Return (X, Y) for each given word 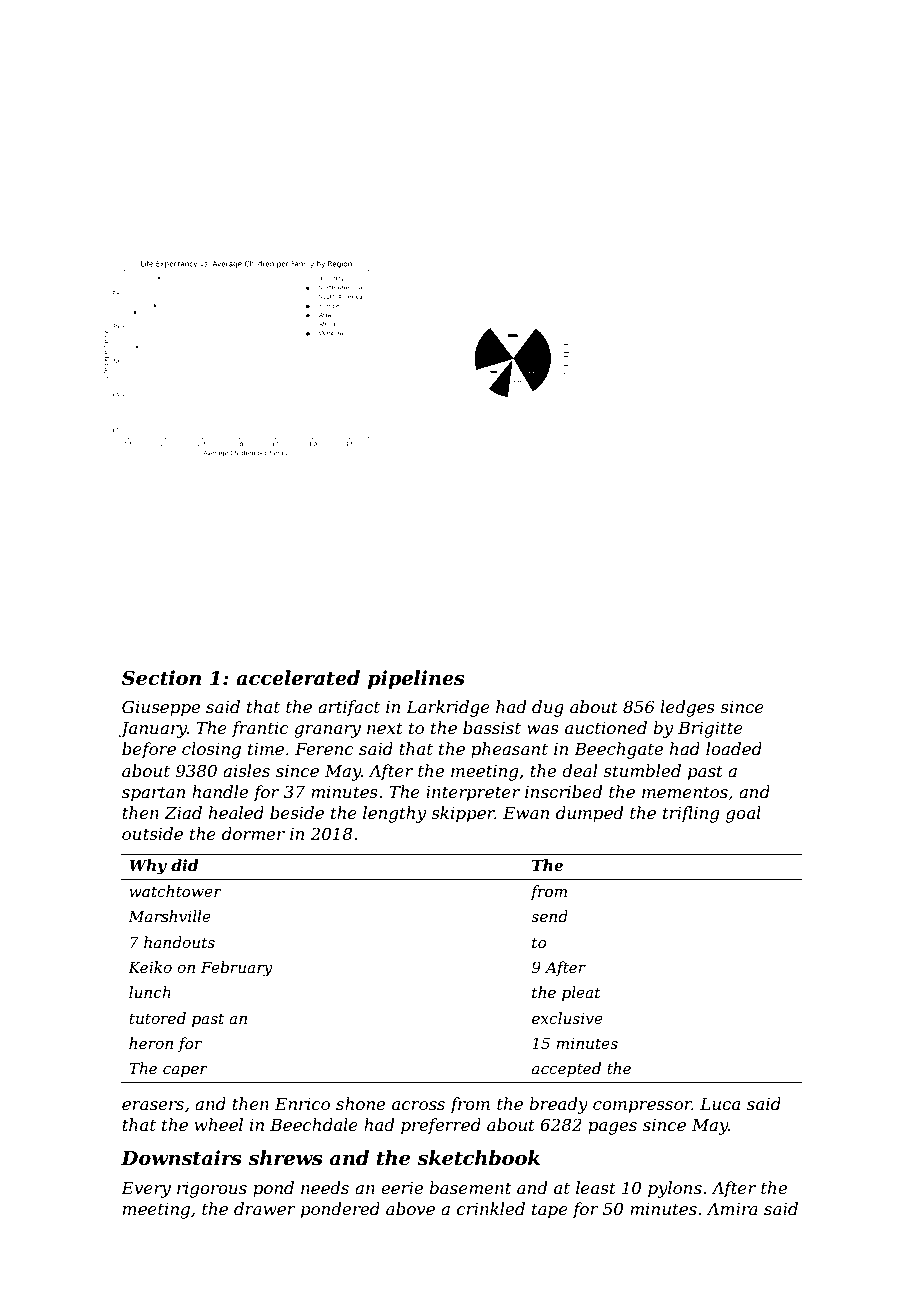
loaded (734, 748)
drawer (265, 1208)
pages (612, 1128)
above (410, 1208)
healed (236, 812)
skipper (463, 814)
